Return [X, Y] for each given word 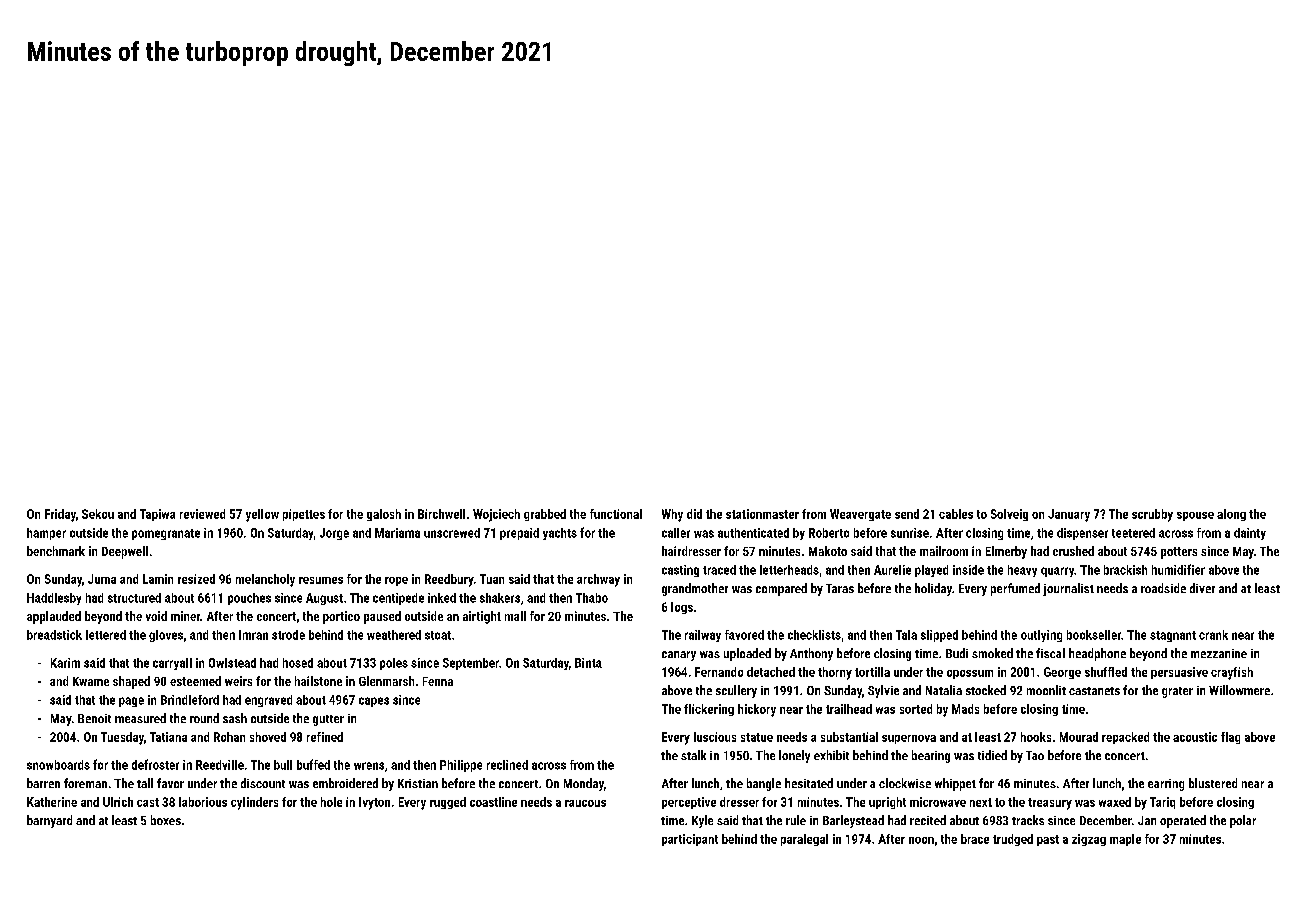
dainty [1250, 534]
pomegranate [166, 534]
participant [690, 840]
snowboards [58, 765]
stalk [693, 755]
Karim [65, 663]
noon [921, 840]
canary [679, 656]
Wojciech [496, 515]
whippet [955, 784]
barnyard [49, 821]
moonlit [1046, 690]
